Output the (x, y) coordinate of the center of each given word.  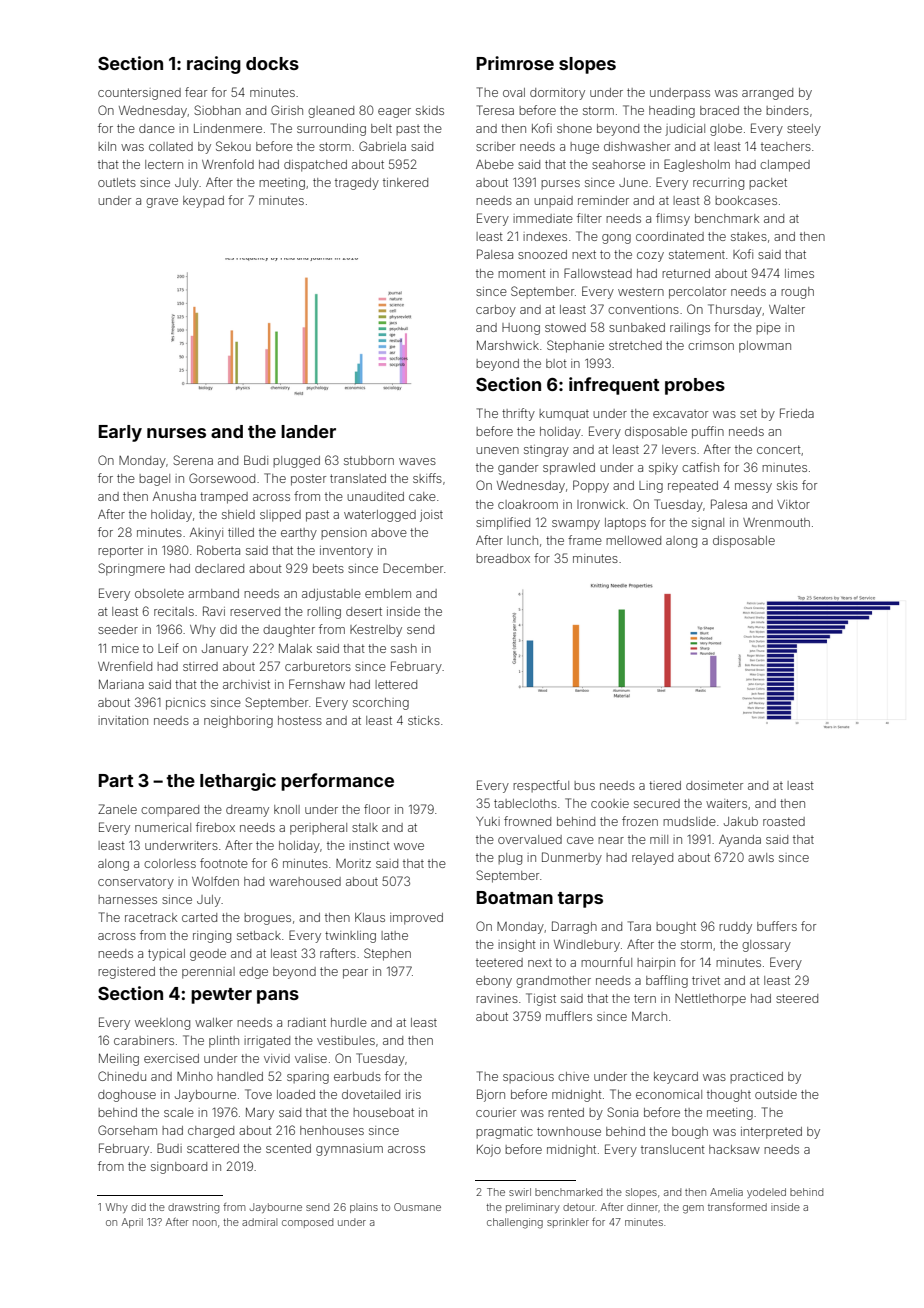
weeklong (162, 1024)
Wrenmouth (776, 522)
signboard (179, 1168)
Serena (193, 460)
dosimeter (714, 785)
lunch (522, 540)
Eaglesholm (697, 165)
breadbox (503, 558)
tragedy (357, 184)
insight (517, 946)
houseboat (383, 1112)
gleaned (331, 112)
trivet (706, 980)
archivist (246, 684)
